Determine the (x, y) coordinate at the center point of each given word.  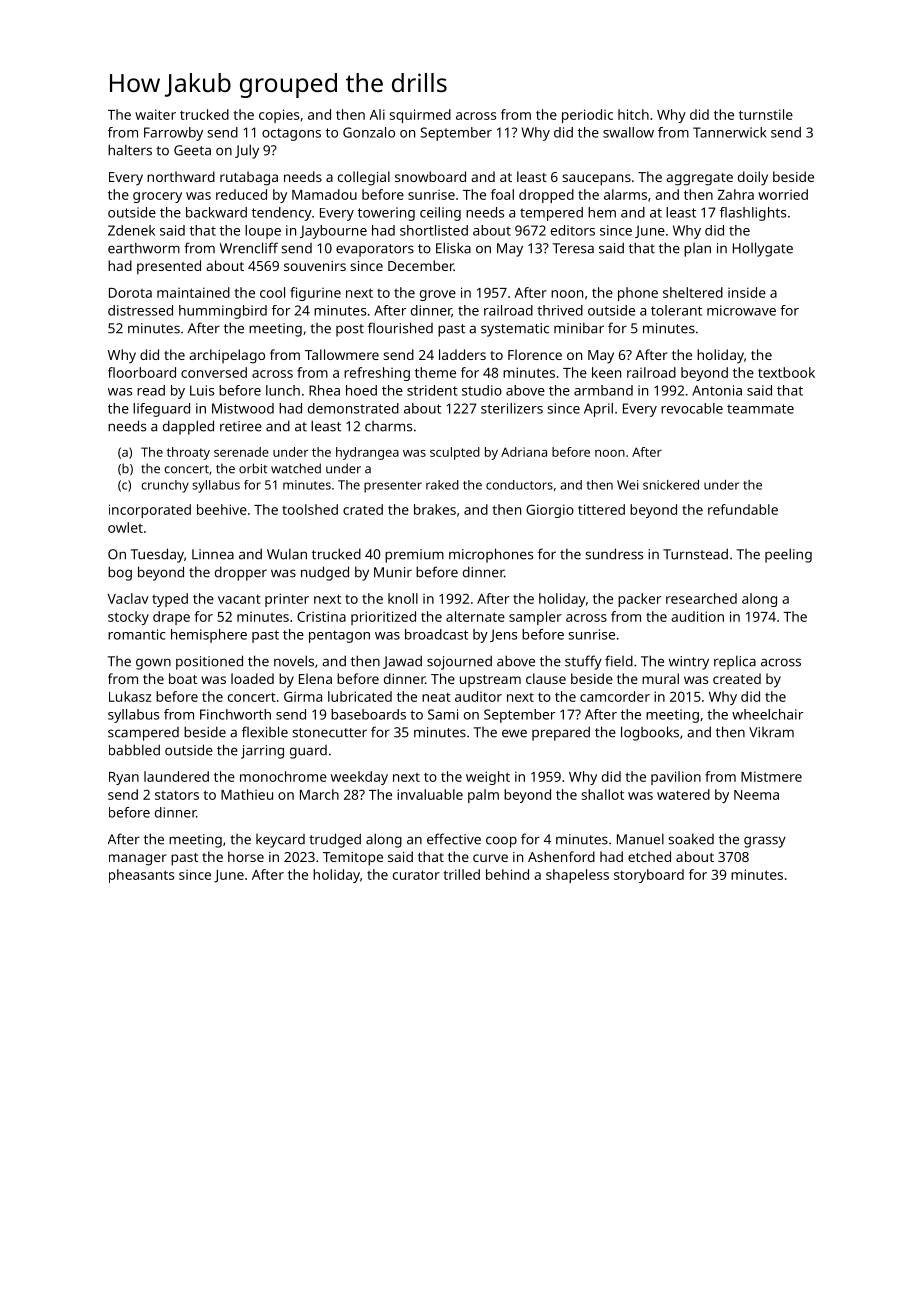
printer (287, 600)
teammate (760, 409)
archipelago (227, 356)
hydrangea (367, 453)
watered (683, 794)
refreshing (377, 374)
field (619, 661)
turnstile (766, 114)
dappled (188, 427)
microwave (741, 310)
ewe (514, 733)
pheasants (141, 876)
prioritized (383, 618)
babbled (134, 750)
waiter (155, 114)
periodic (587, 116)
